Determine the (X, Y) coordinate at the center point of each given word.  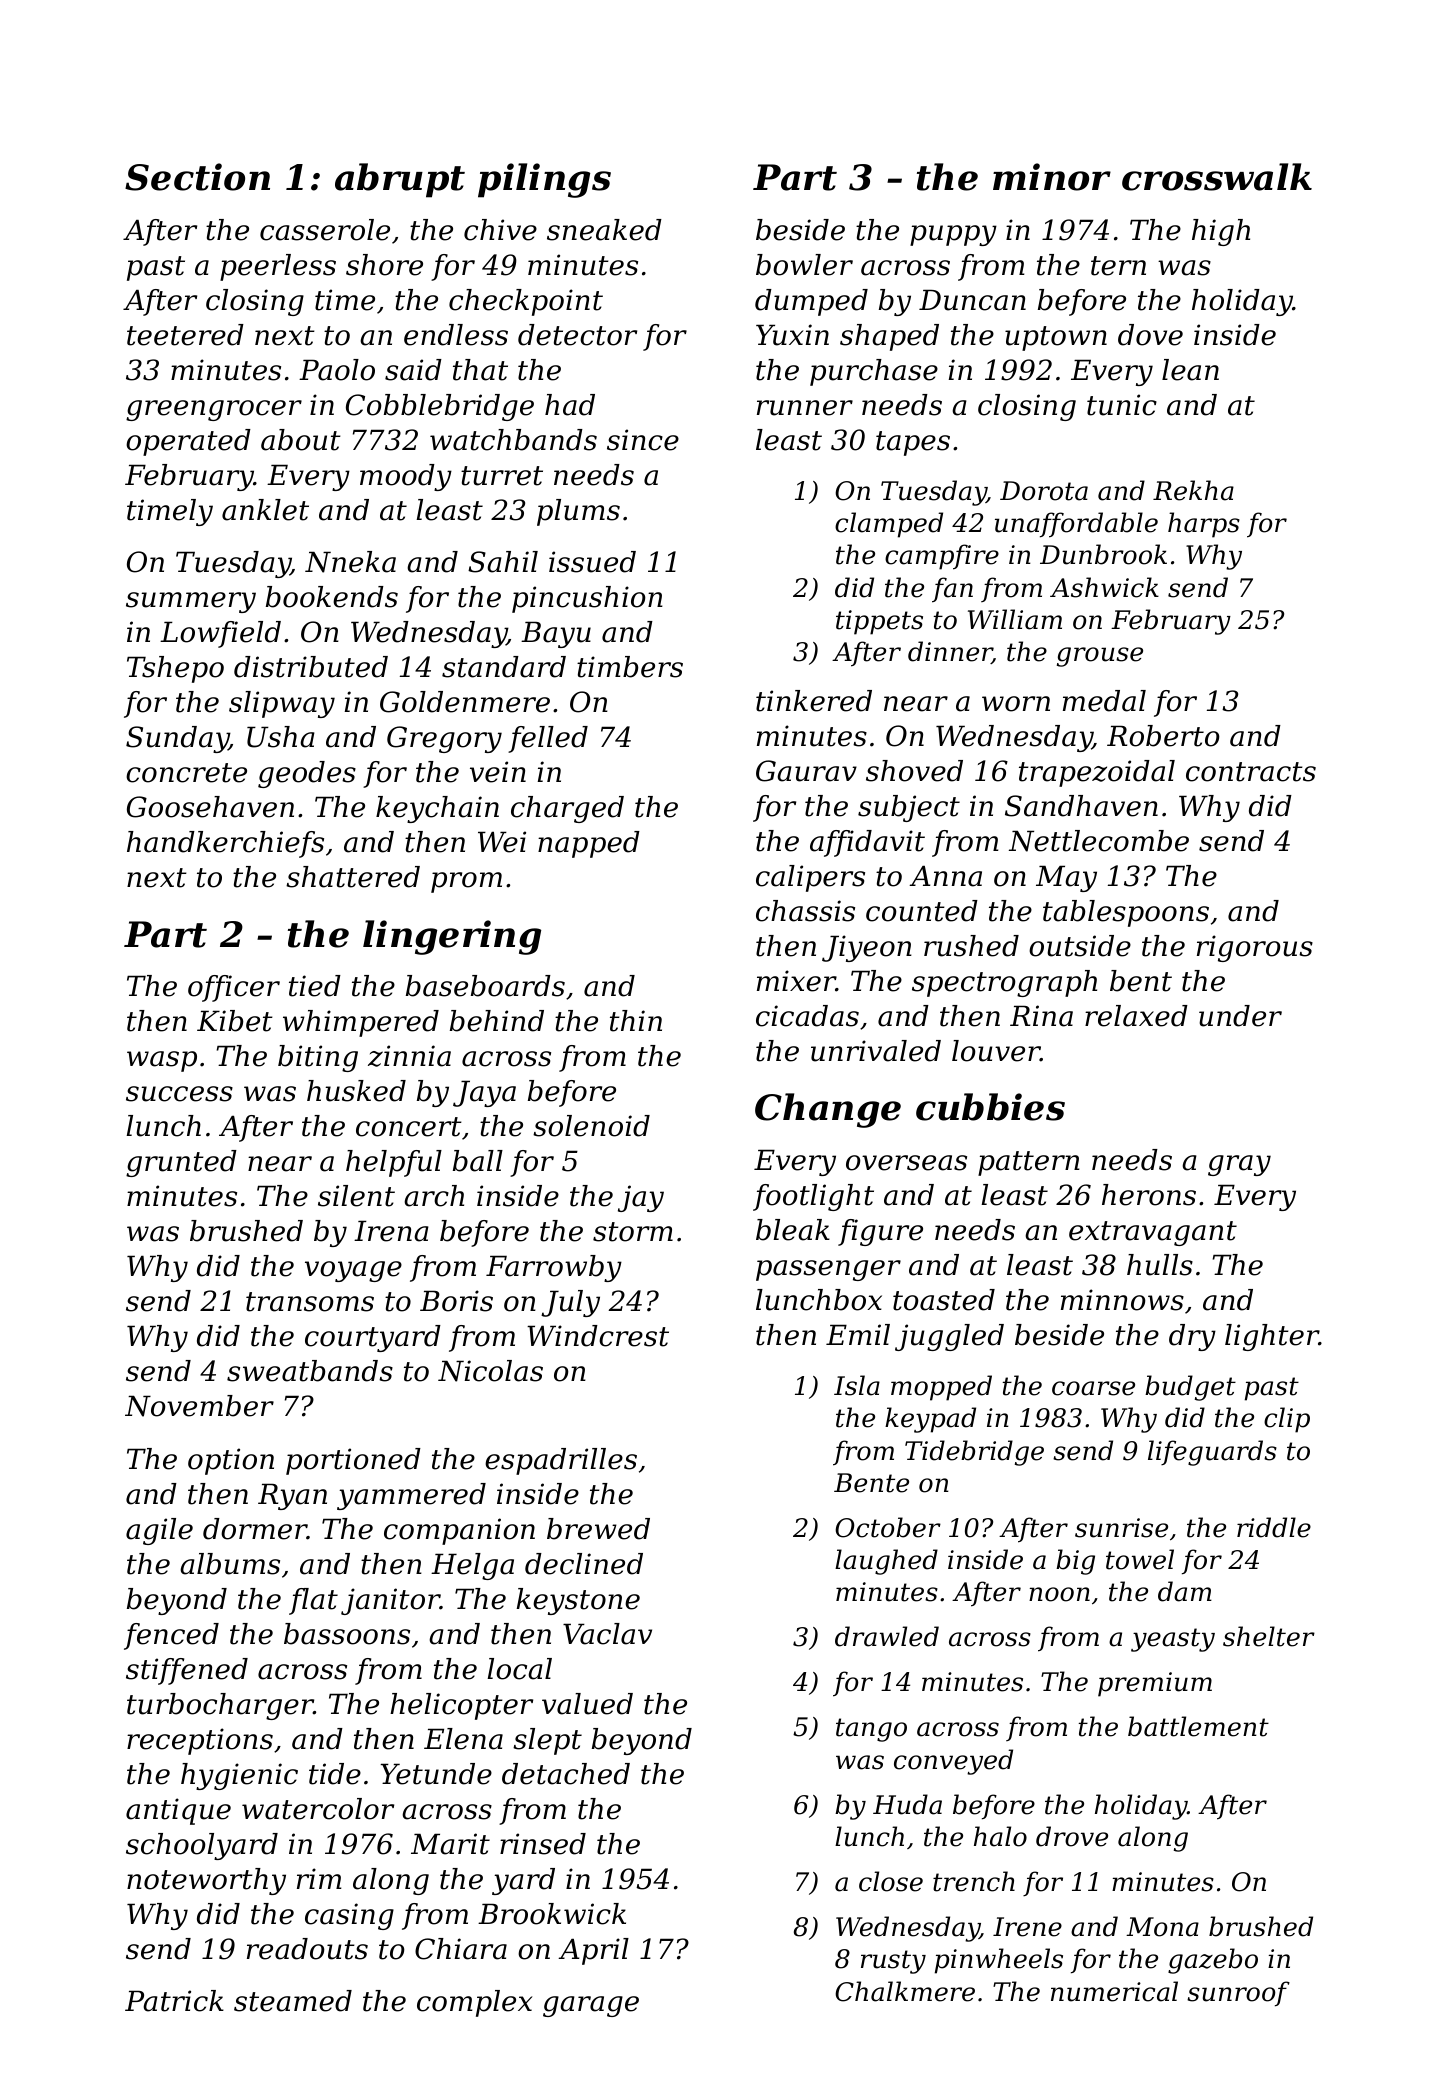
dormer (255, 1529)
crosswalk (1217, 177)
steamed (293, 2001)
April (593, 1951)
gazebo (1213, 1961)
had (570, 405)
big (1075, 1562)
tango (871, 1730)
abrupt (400, 180)
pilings (544, 180)
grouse (1100, 657)
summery (191, 602)
